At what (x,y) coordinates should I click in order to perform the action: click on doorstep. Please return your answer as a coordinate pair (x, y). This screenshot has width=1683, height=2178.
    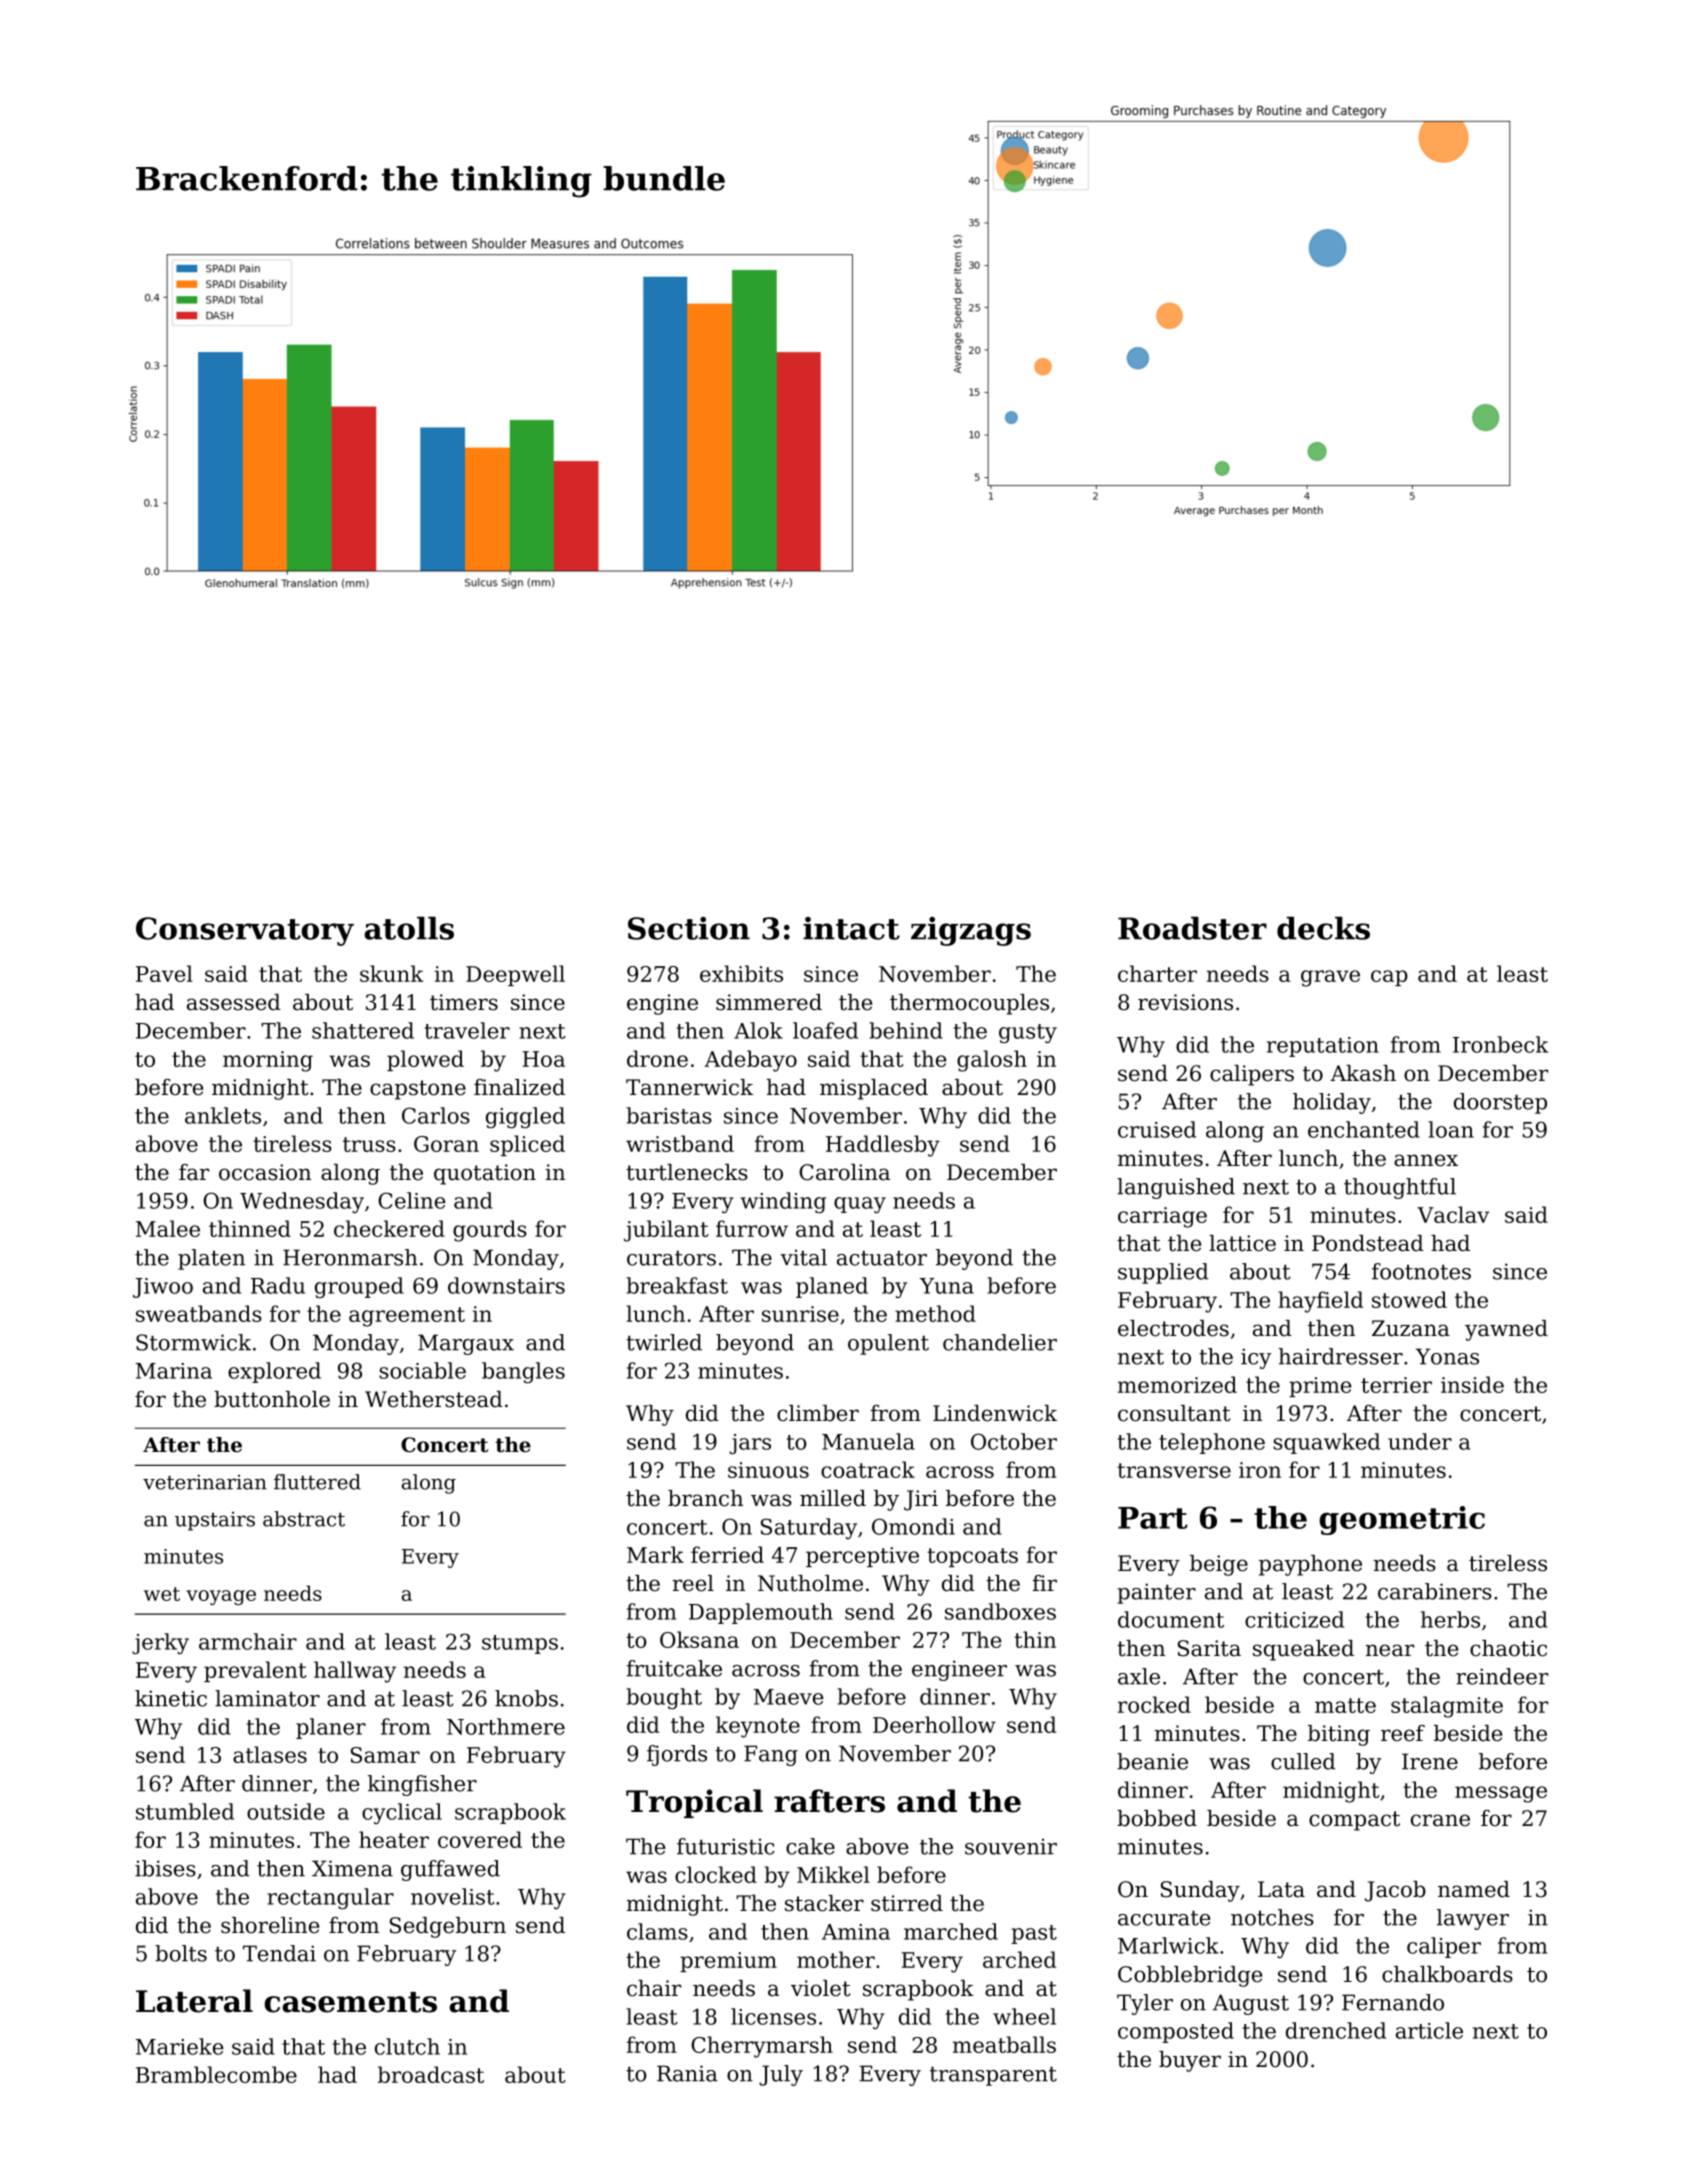
    Looking at the image, I should click on (1500, 1103).
